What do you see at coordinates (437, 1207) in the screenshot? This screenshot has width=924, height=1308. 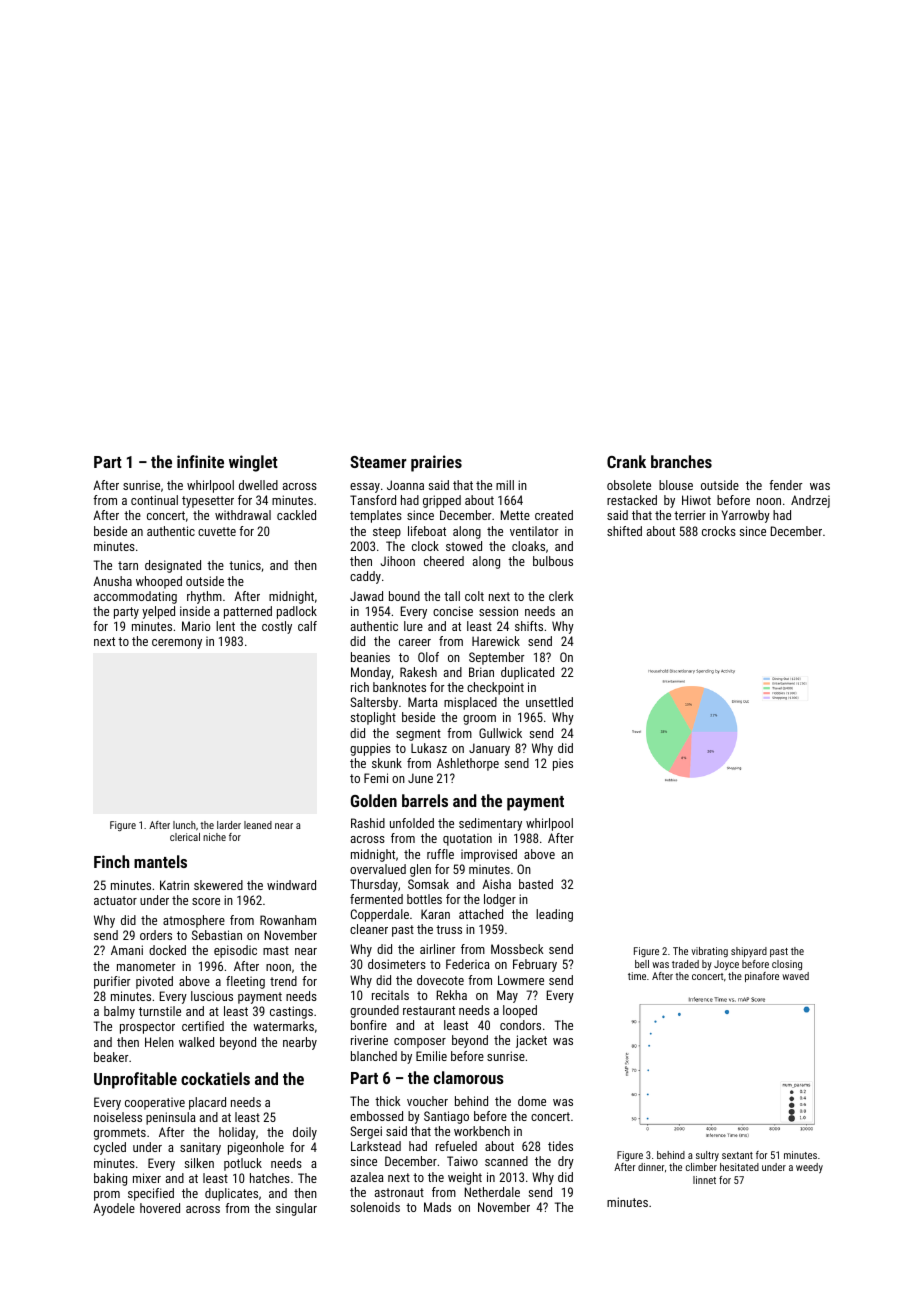 I see `Mads` at bounding box center [437, 1207].
